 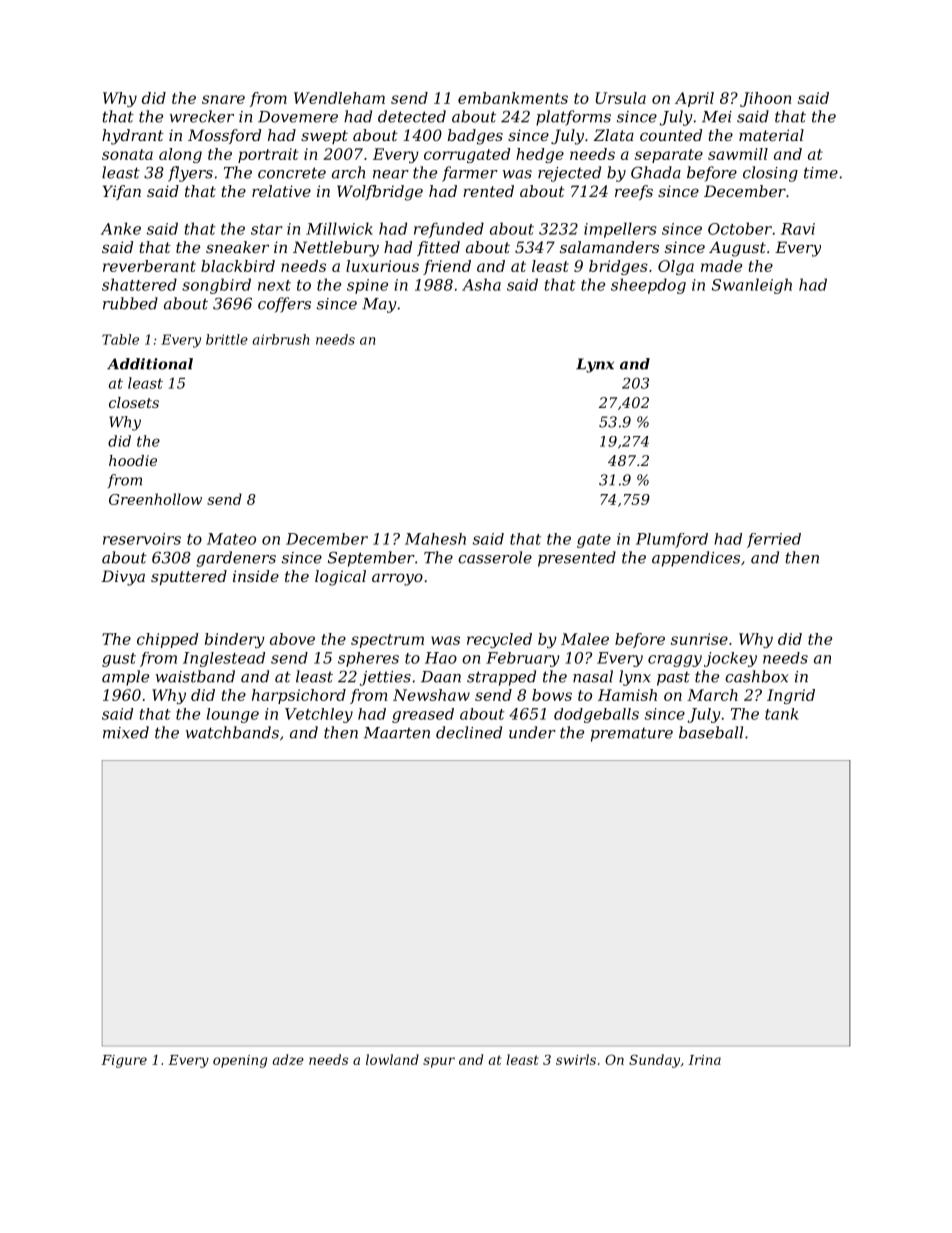 I want to click on adze, so click(x=288, y=1059).
